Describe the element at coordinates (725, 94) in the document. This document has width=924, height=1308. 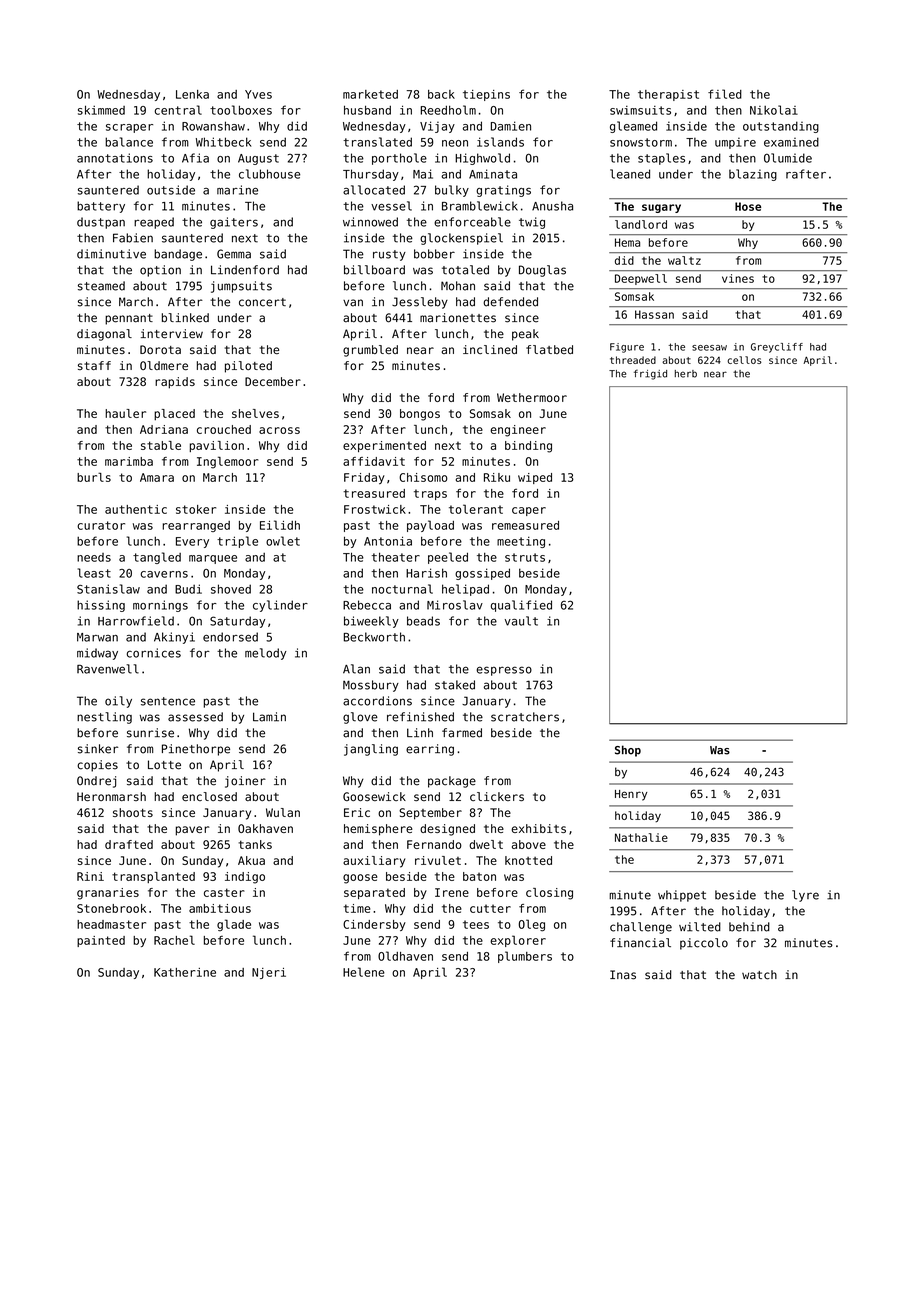
I see `filed` at that location.
